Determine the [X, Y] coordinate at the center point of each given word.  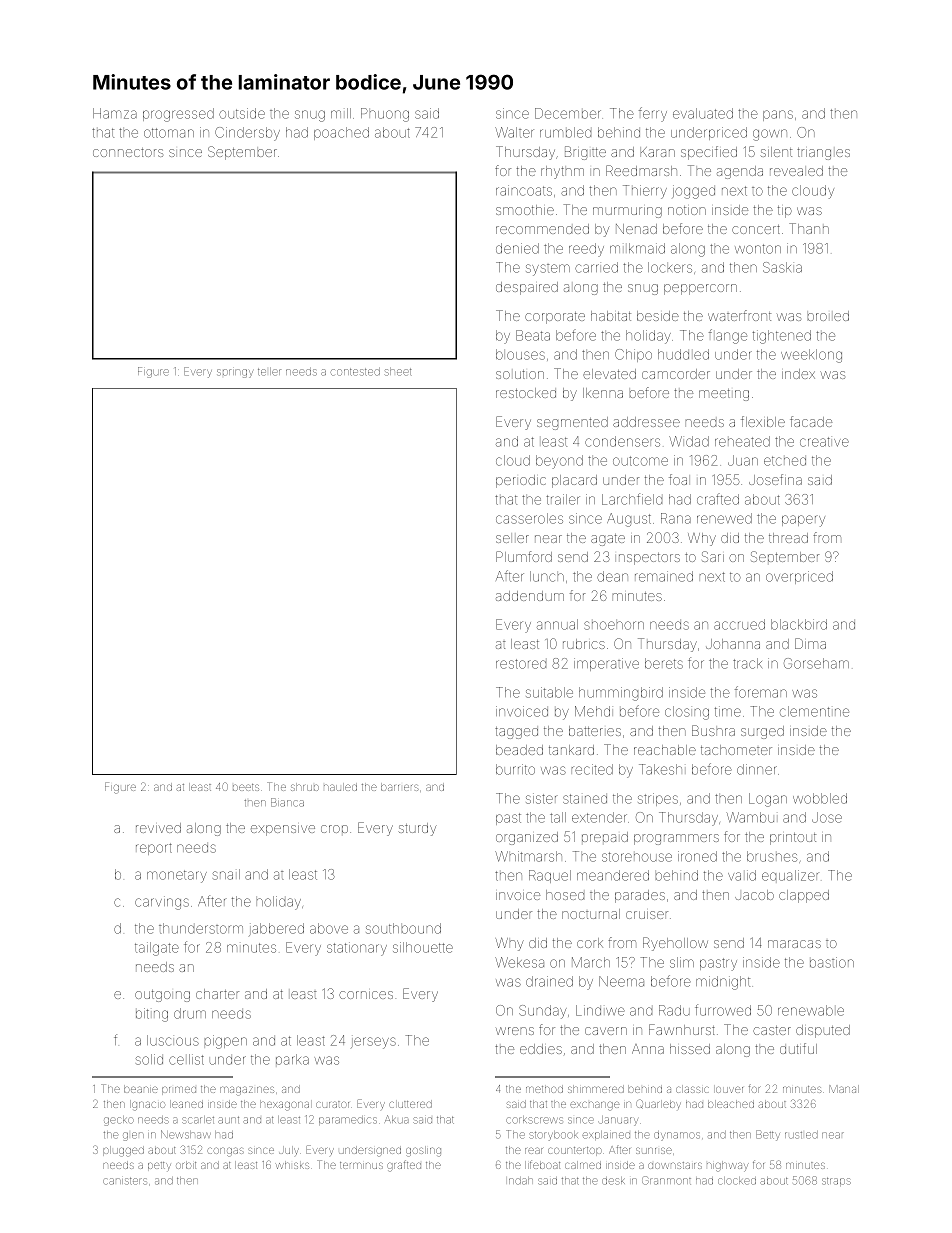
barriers [400, 787]
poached [341, 133]
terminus [361, 1165]
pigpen [226, 1042]
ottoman [169, 133]
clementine [814, 711]
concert [756, 229]
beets [246, 787]
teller [269, 372]
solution [520, 374]
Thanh [809, 228]
